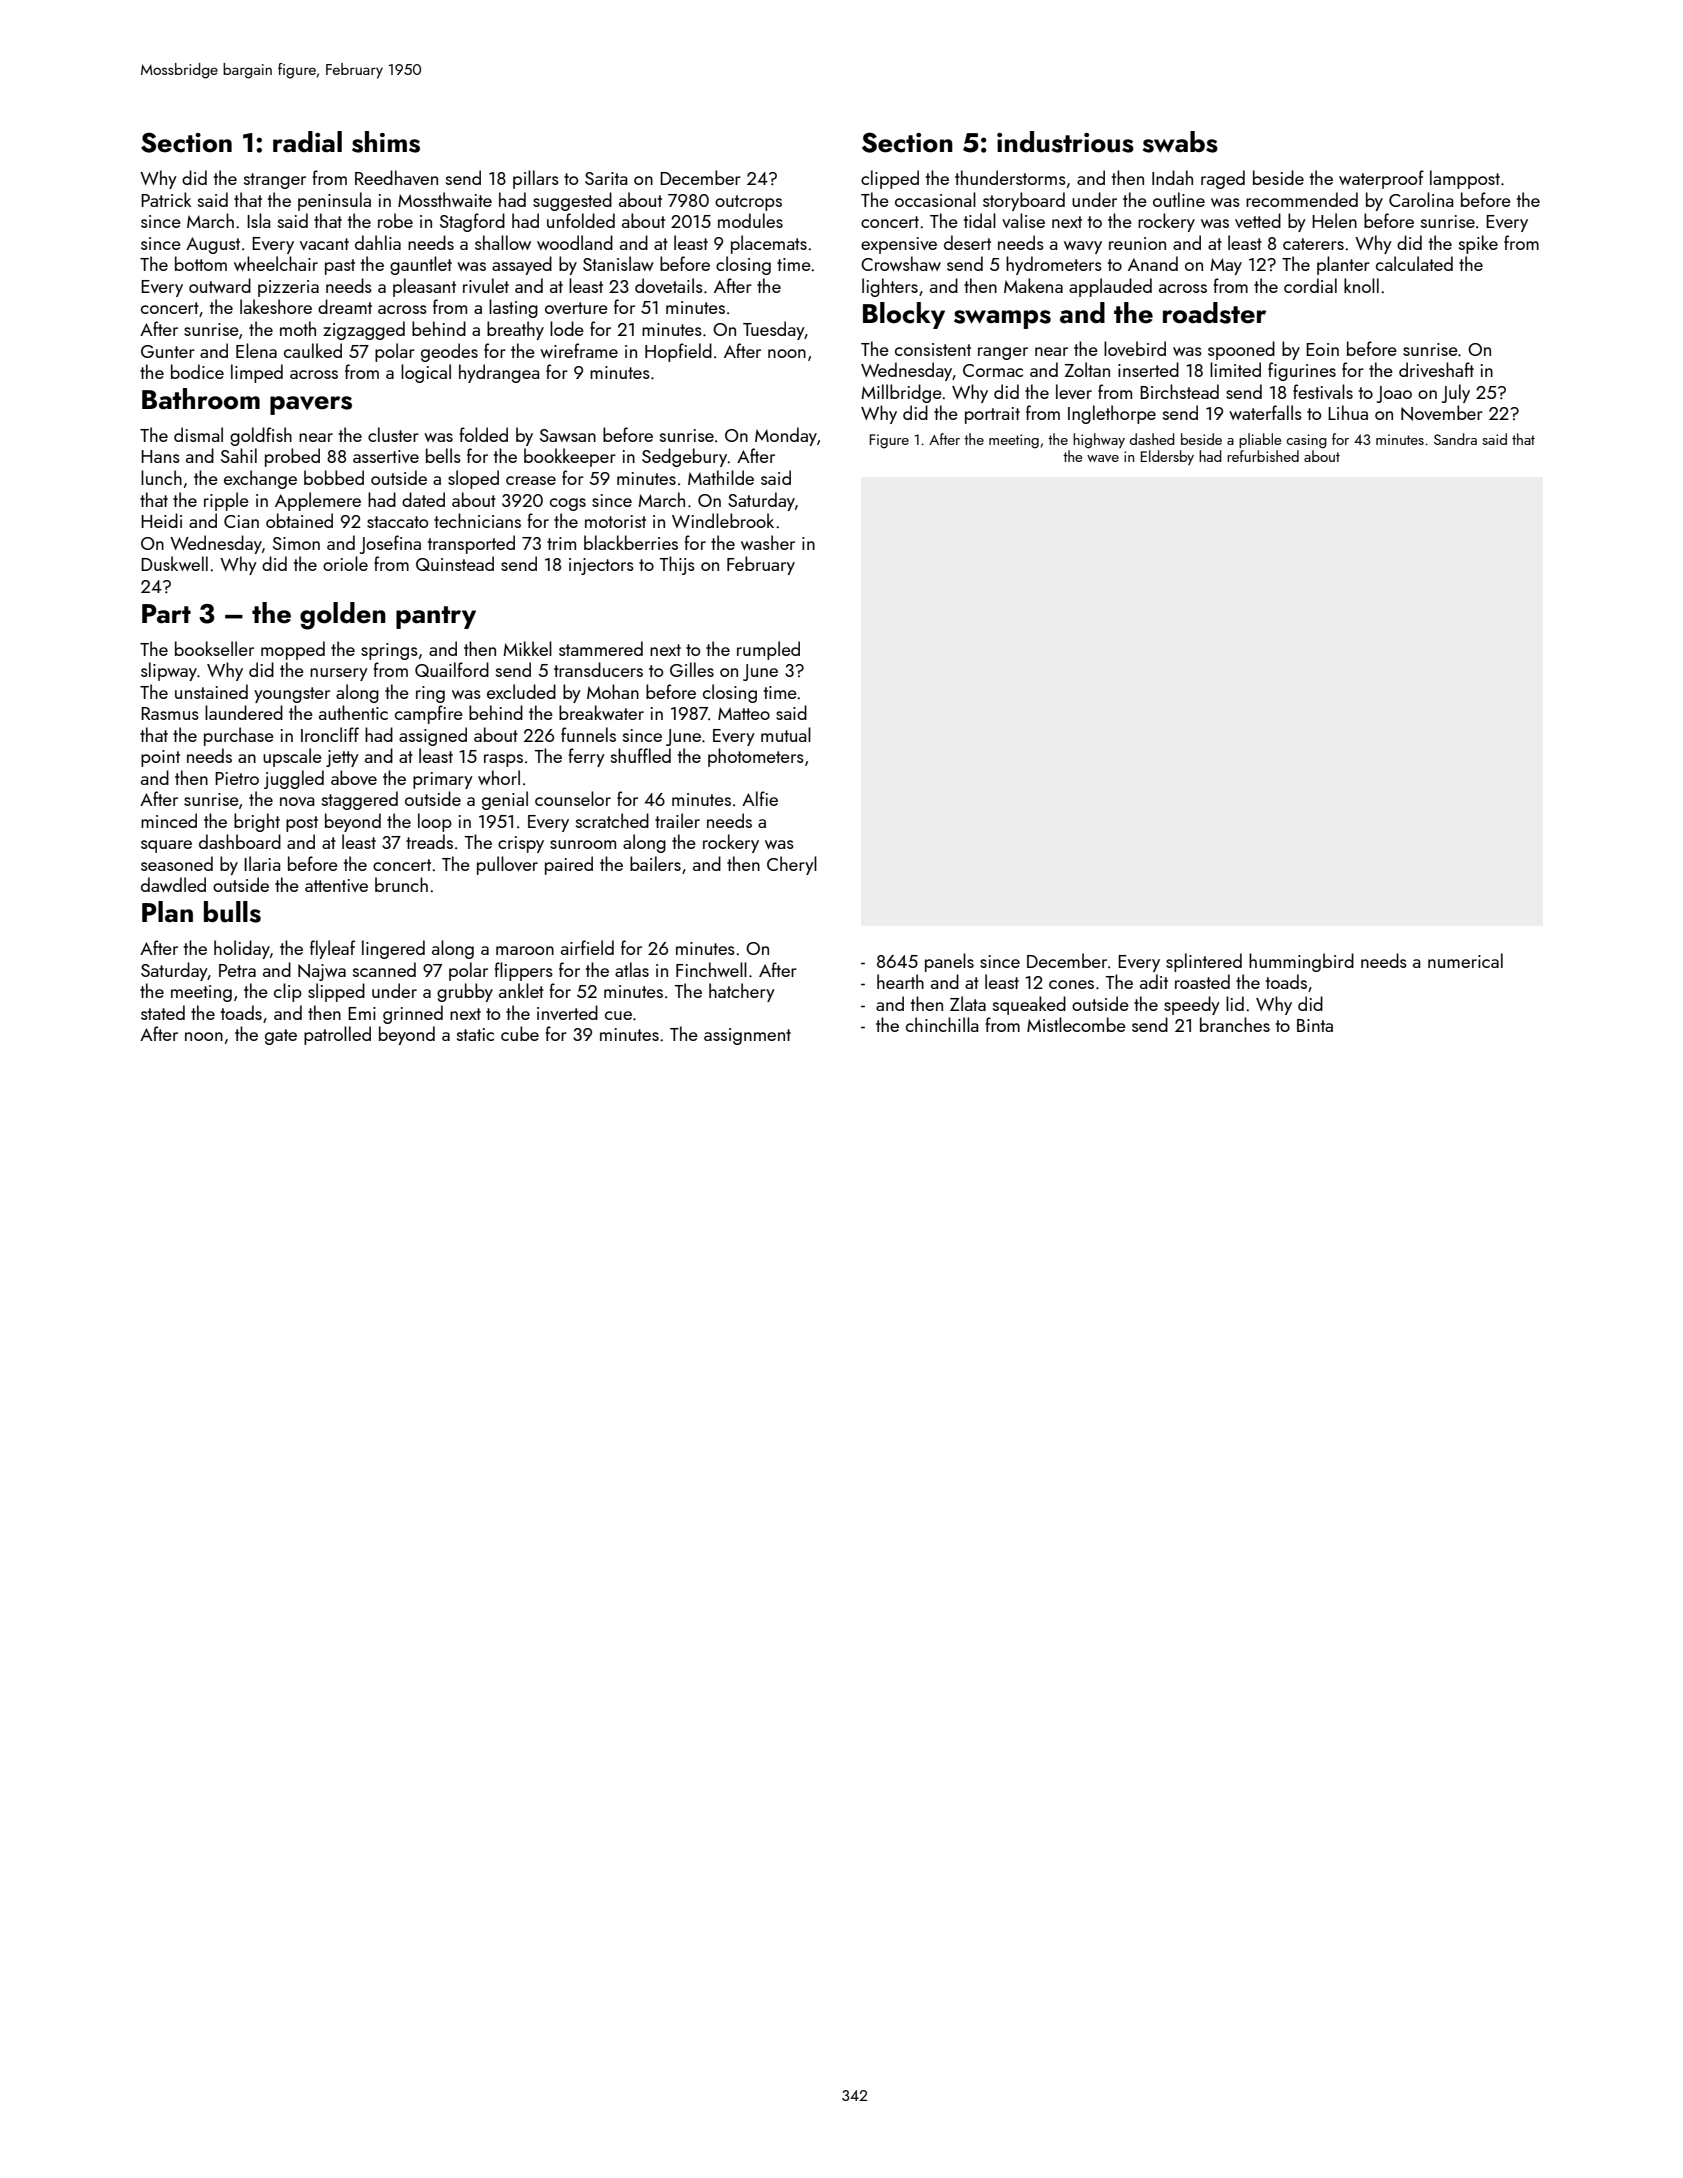 This image has width=1683, height=2178. I want to click on Thijs, so click(677, 565).
